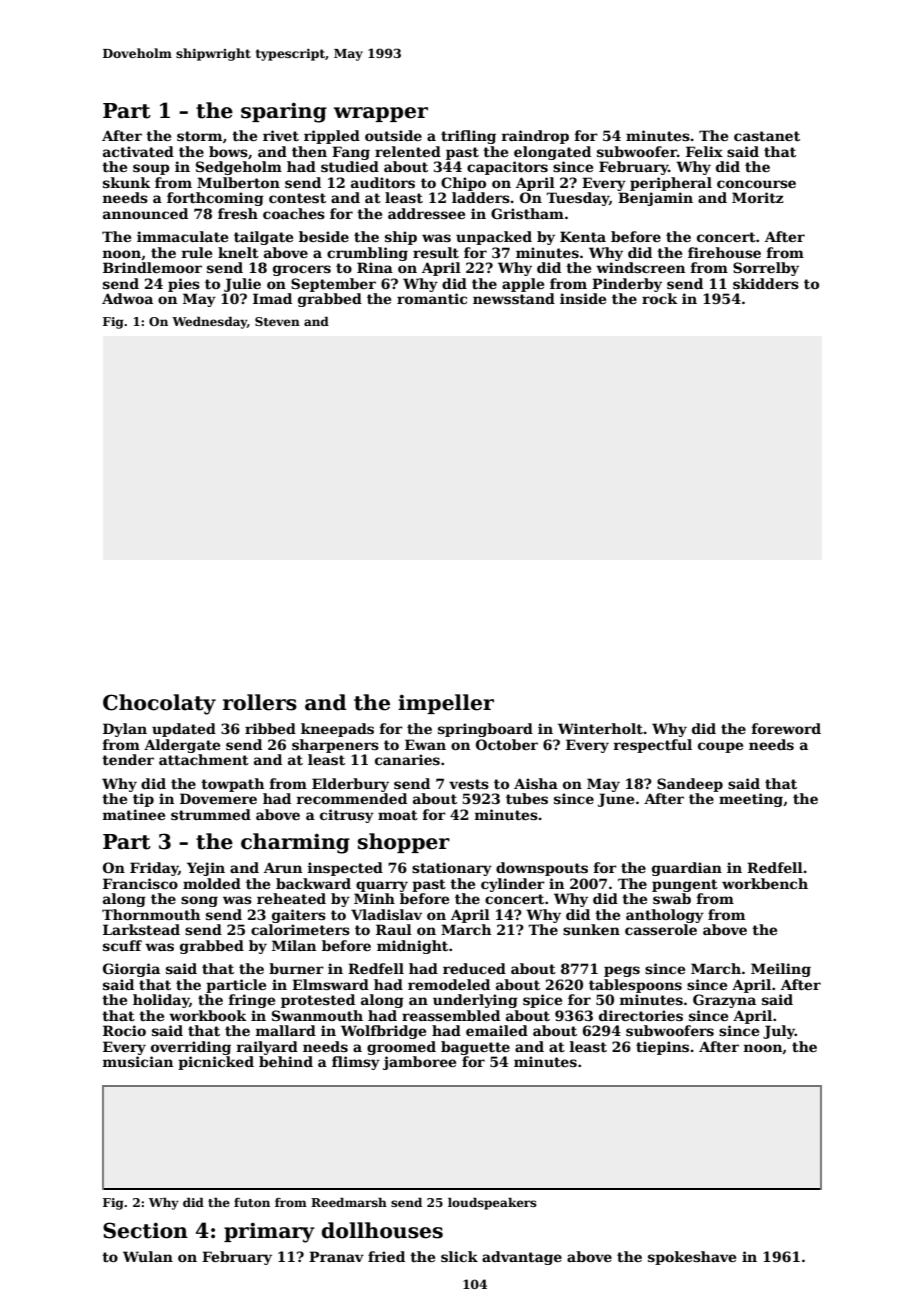 This screenshot has width=924, height=1308. What do you see at coordinates (766, 283) in the screenshot?
I see `skidders` at bounding box center [766, 283].
